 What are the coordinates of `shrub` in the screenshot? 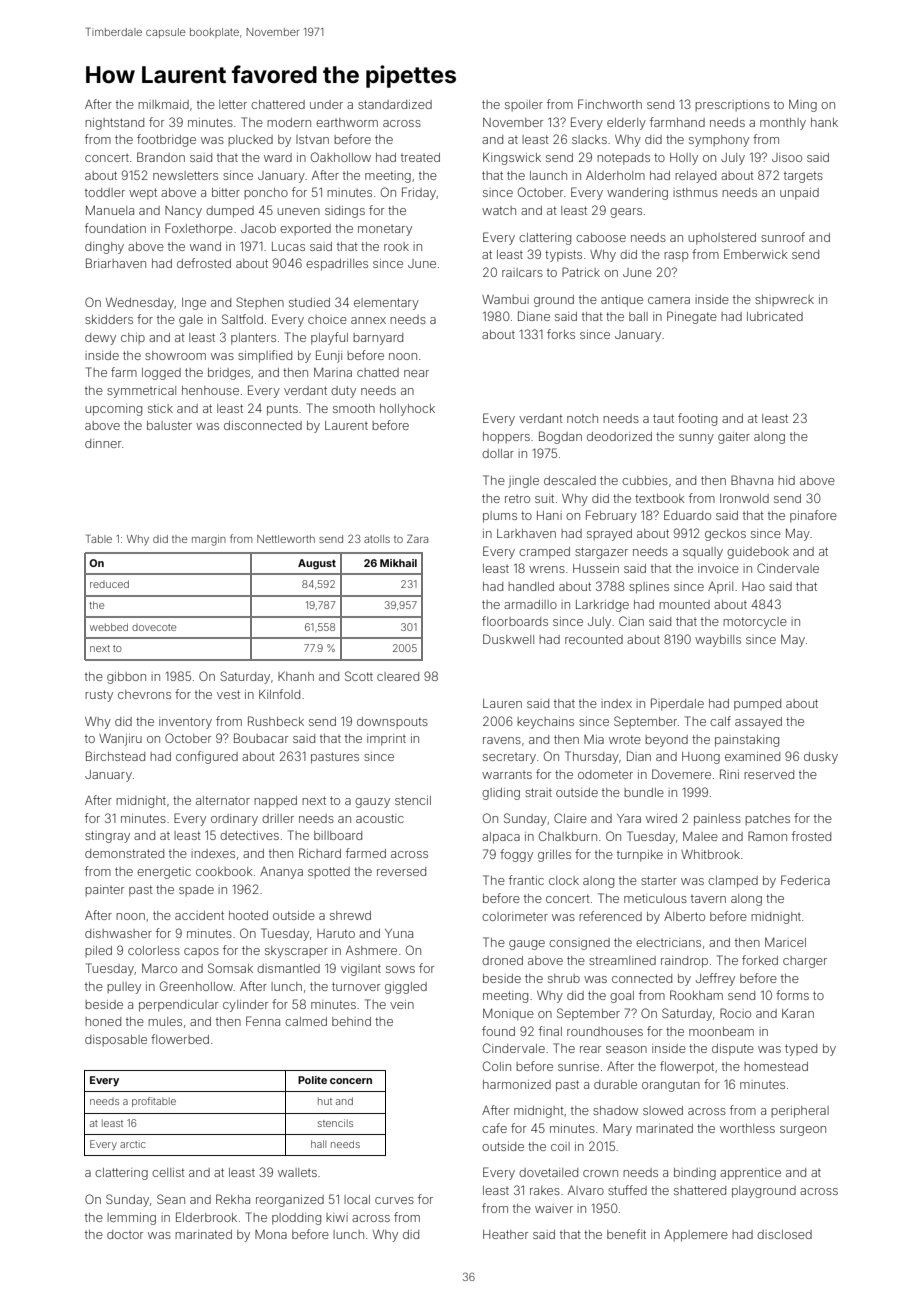 It's located at (564, 978).
